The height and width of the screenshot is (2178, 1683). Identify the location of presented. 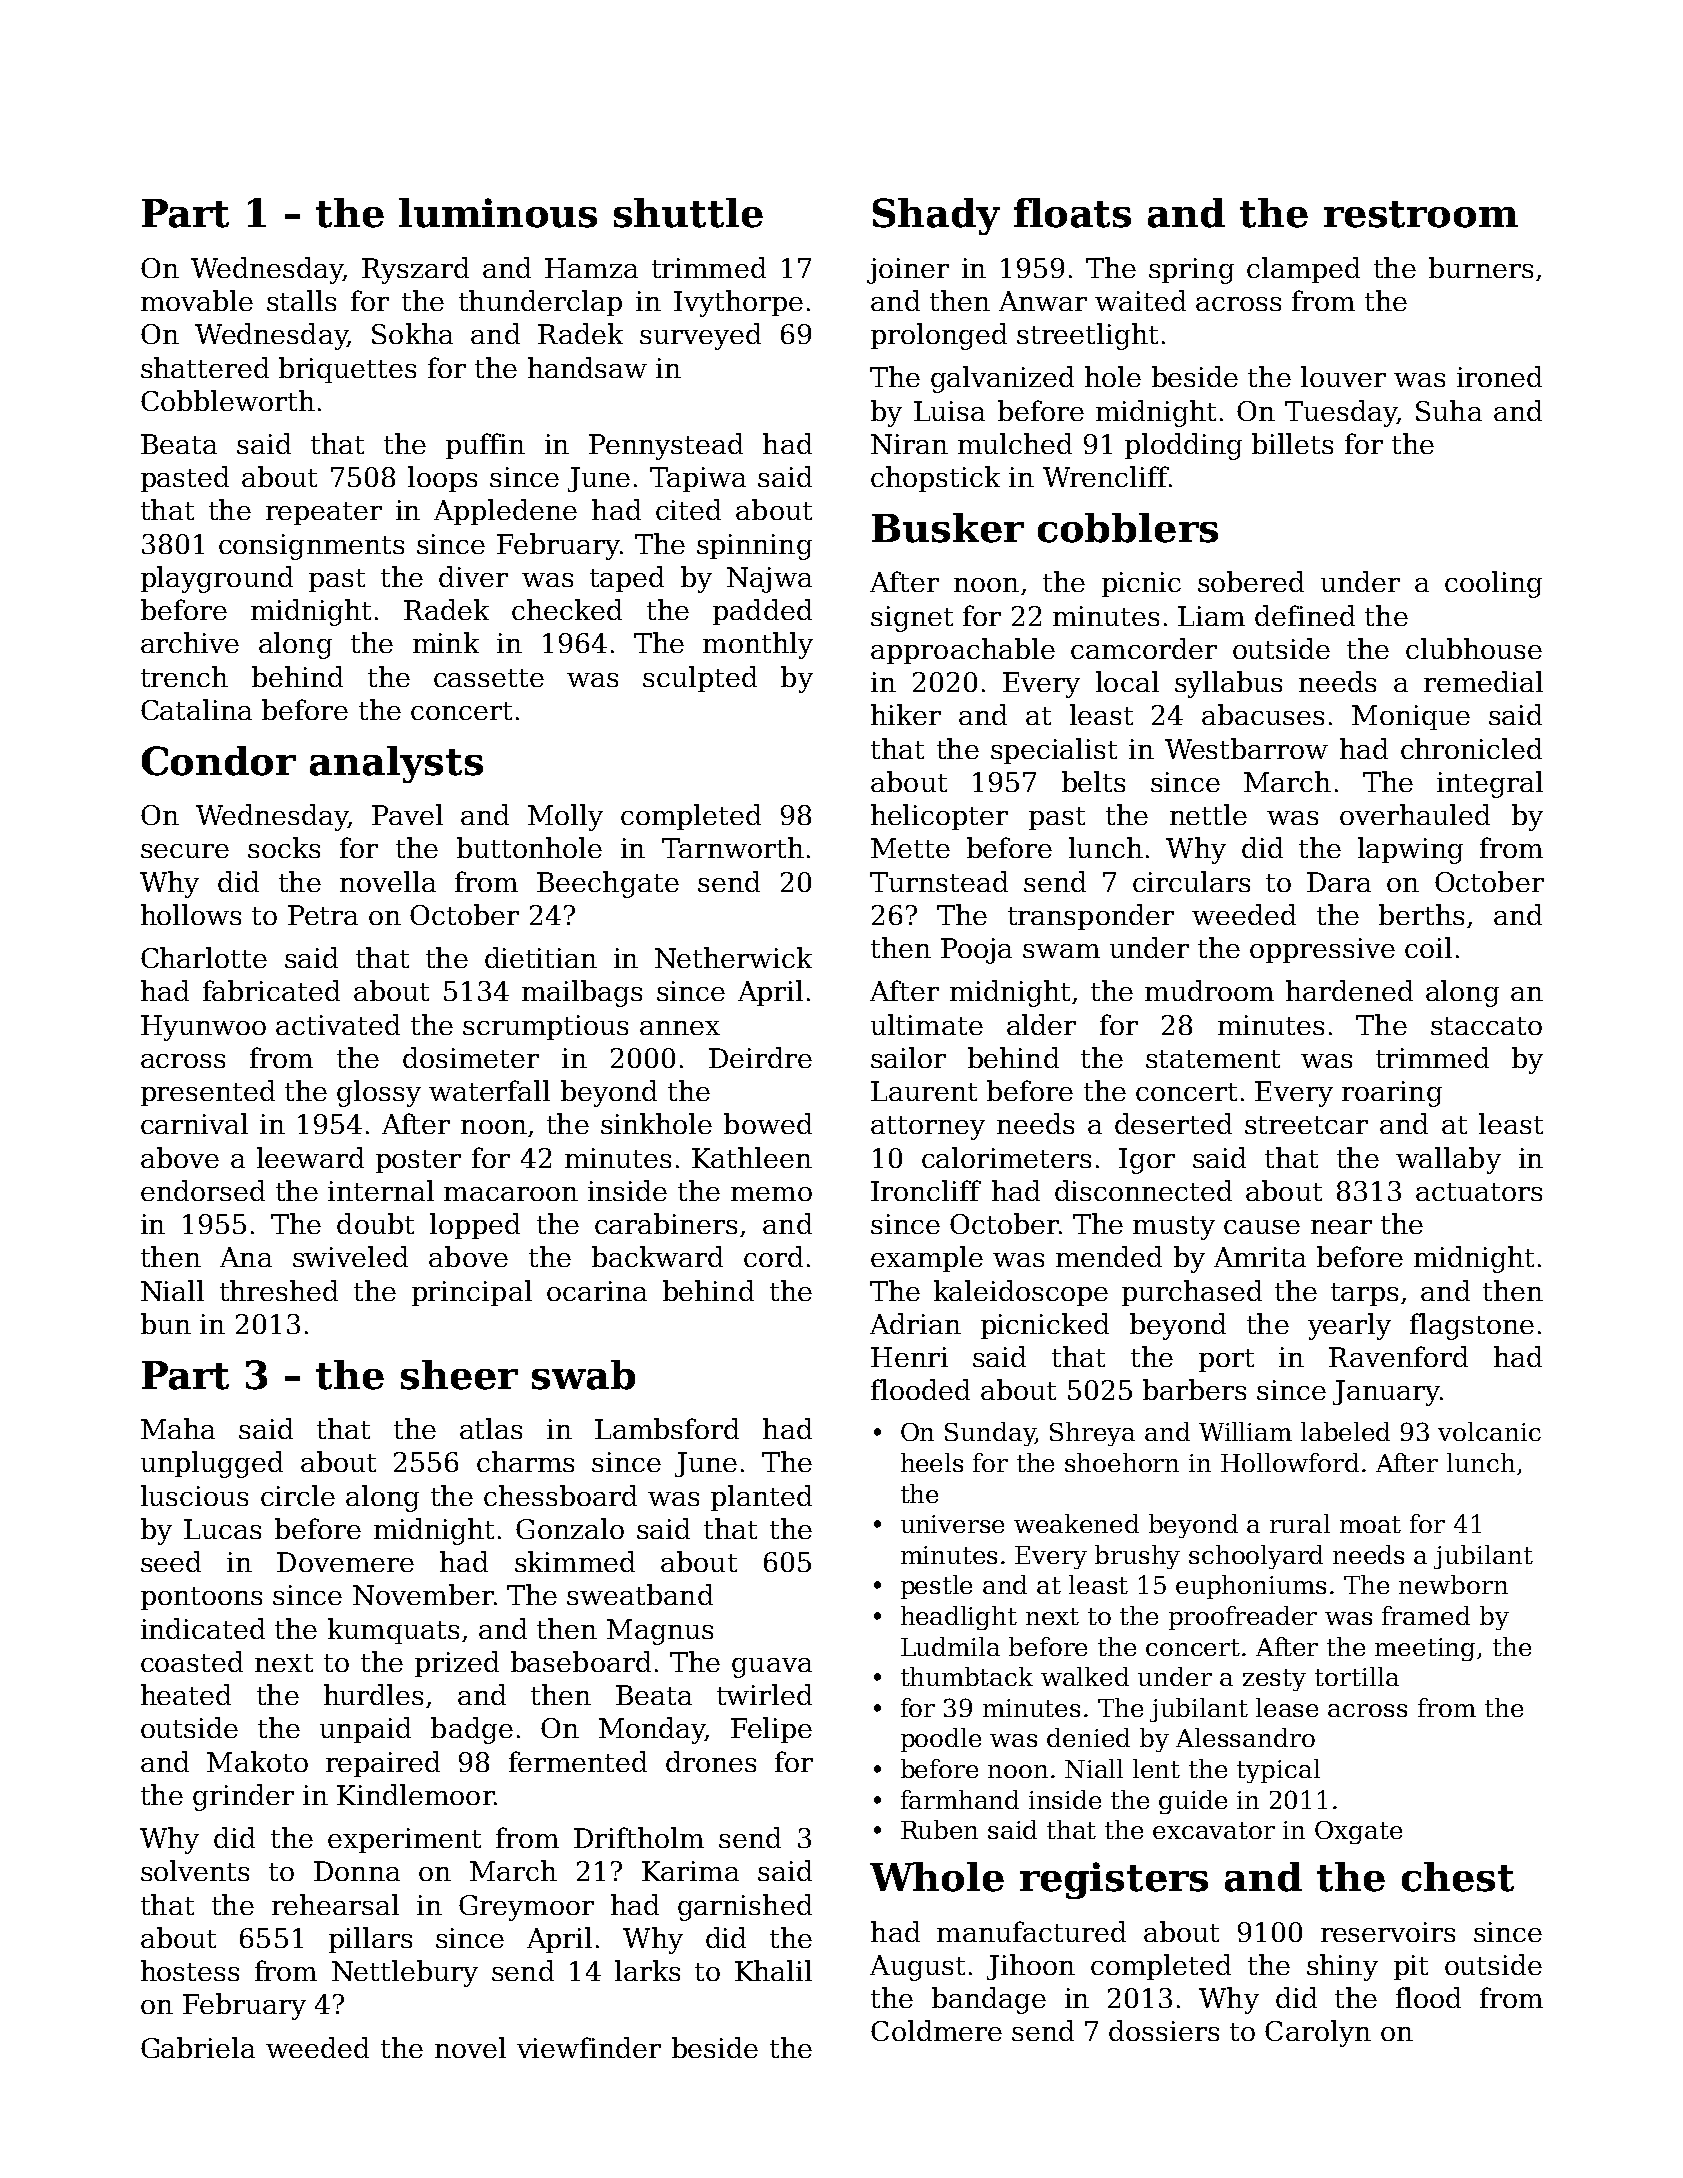
(208, 1093).
